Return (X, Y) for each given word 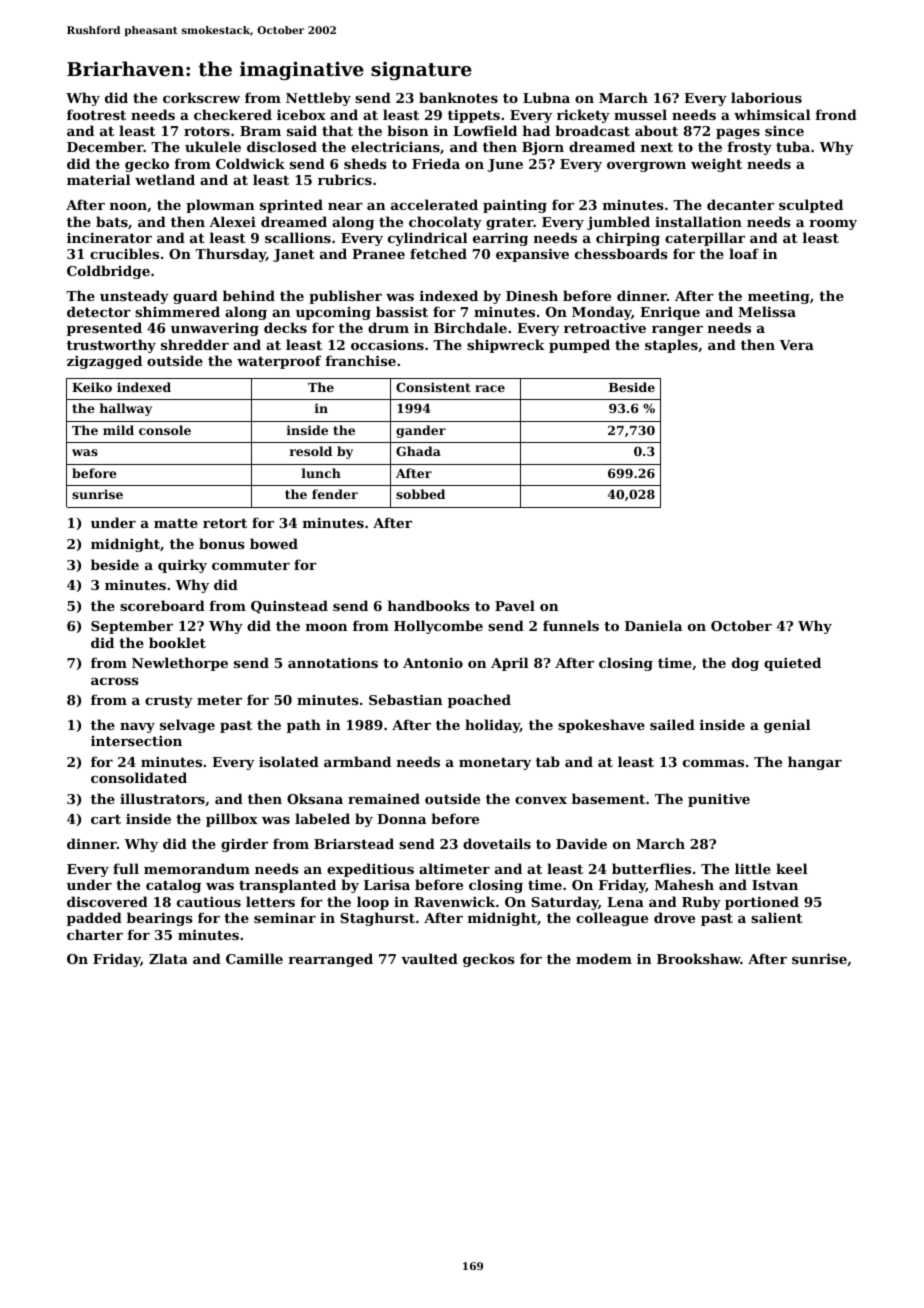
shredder (195, 344)
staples (671, 346)
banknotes (458, 97)
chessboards (621, 253)
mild (118, 430)
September (132, 627)
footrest (96, 114)
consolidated (139, 777)
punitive (719, 800)
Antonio (433, 662)
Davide (581, 843)
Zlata (168, 958)
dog (745, 664)
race (490, 388)
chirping (628, 239)
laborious (766, 97)
